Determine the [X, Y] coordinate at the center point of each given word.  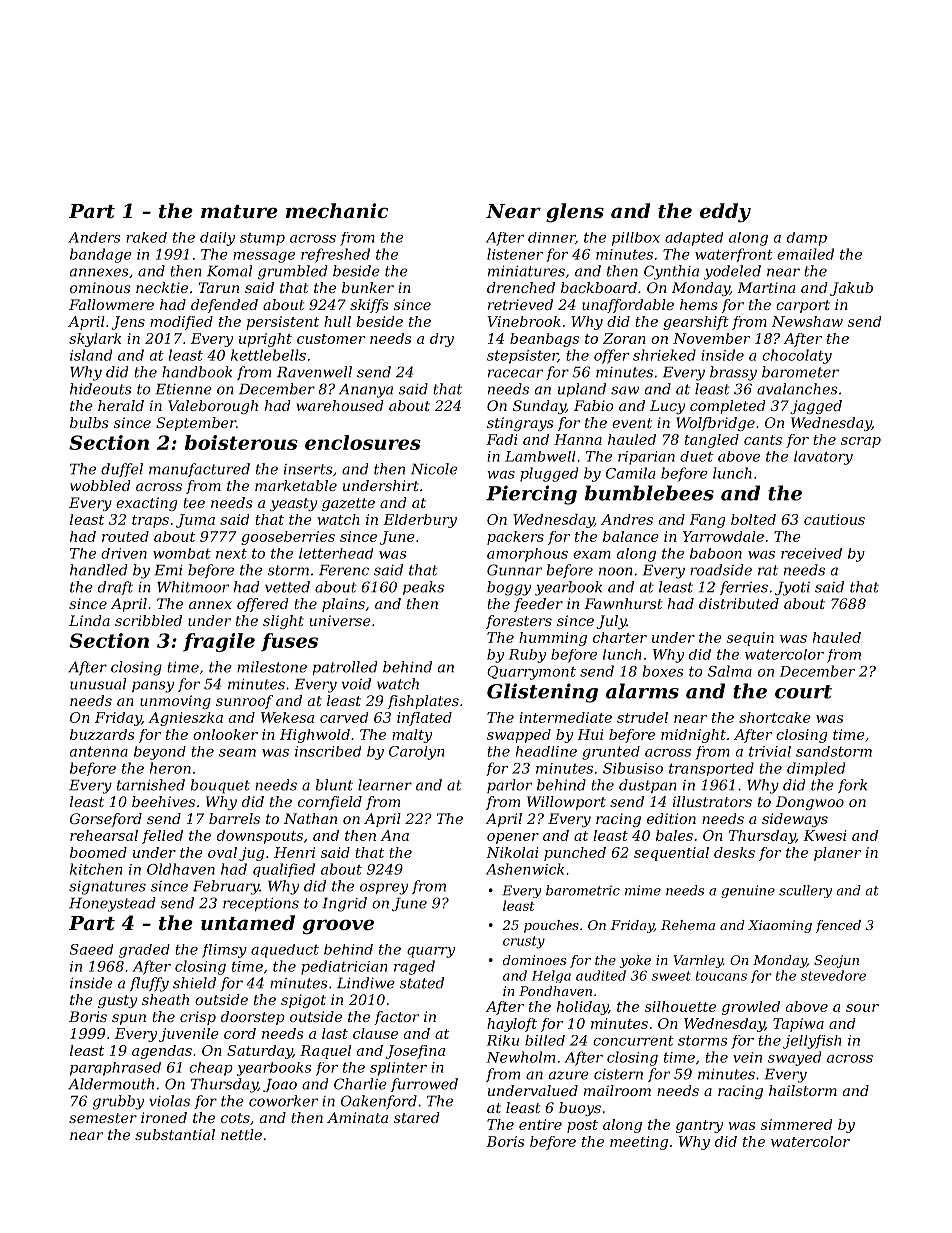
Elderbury [420, 521]
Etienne [183, 389]
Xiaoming [780, 926]
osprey [384, 889]
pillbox [636, 239]
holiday [582, 1008]
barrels [234, 818]
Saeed [91, 949]
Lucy [667, 407]
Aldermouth [111, 1084]
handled [98, 570]
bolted [753, 519]
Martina [766, 287]
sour [862, 1008]
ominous [100, 287]
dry [442, 340]
